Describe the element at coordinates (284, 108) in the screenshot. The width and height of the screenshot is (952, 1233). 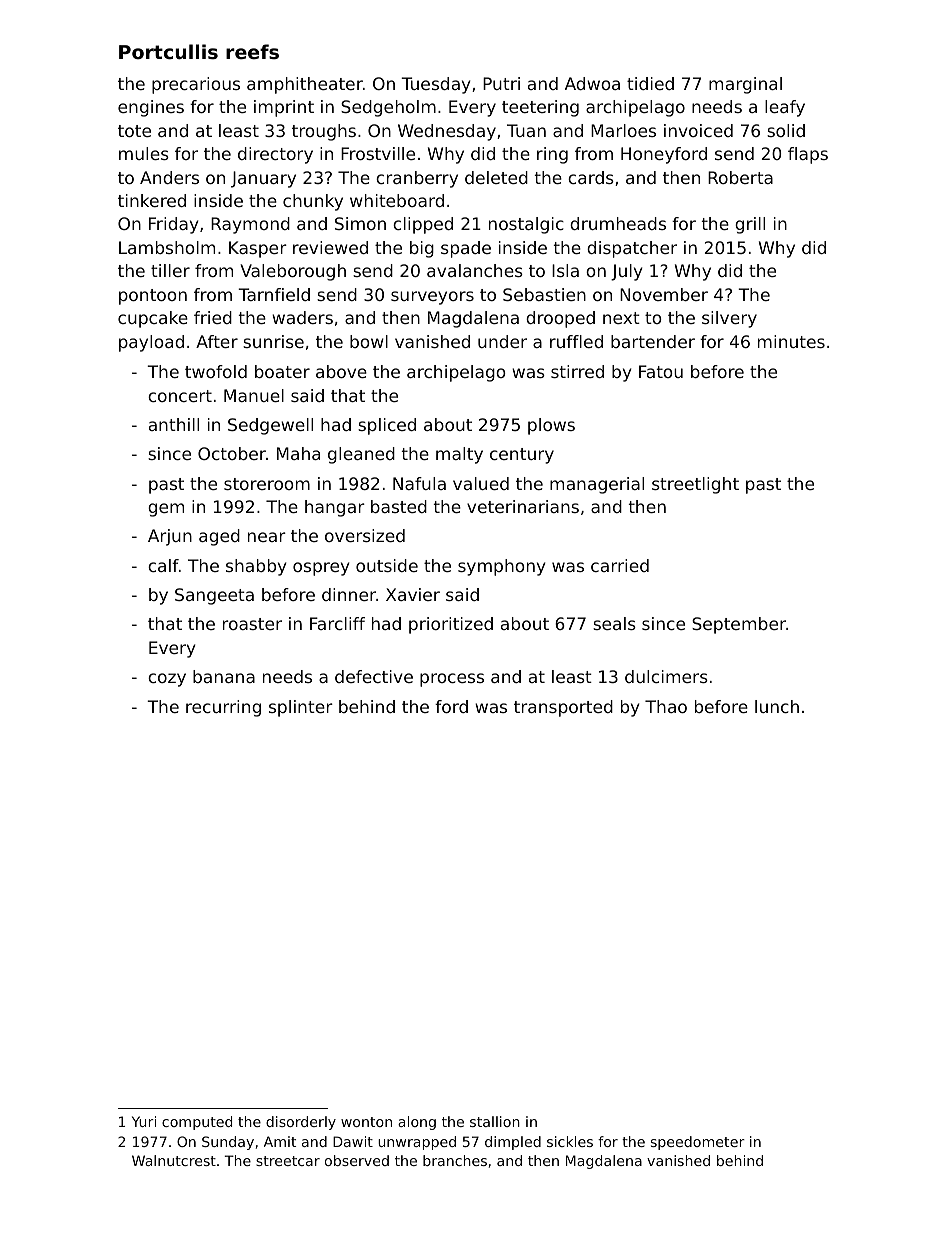
I see `imprint` at that location.
